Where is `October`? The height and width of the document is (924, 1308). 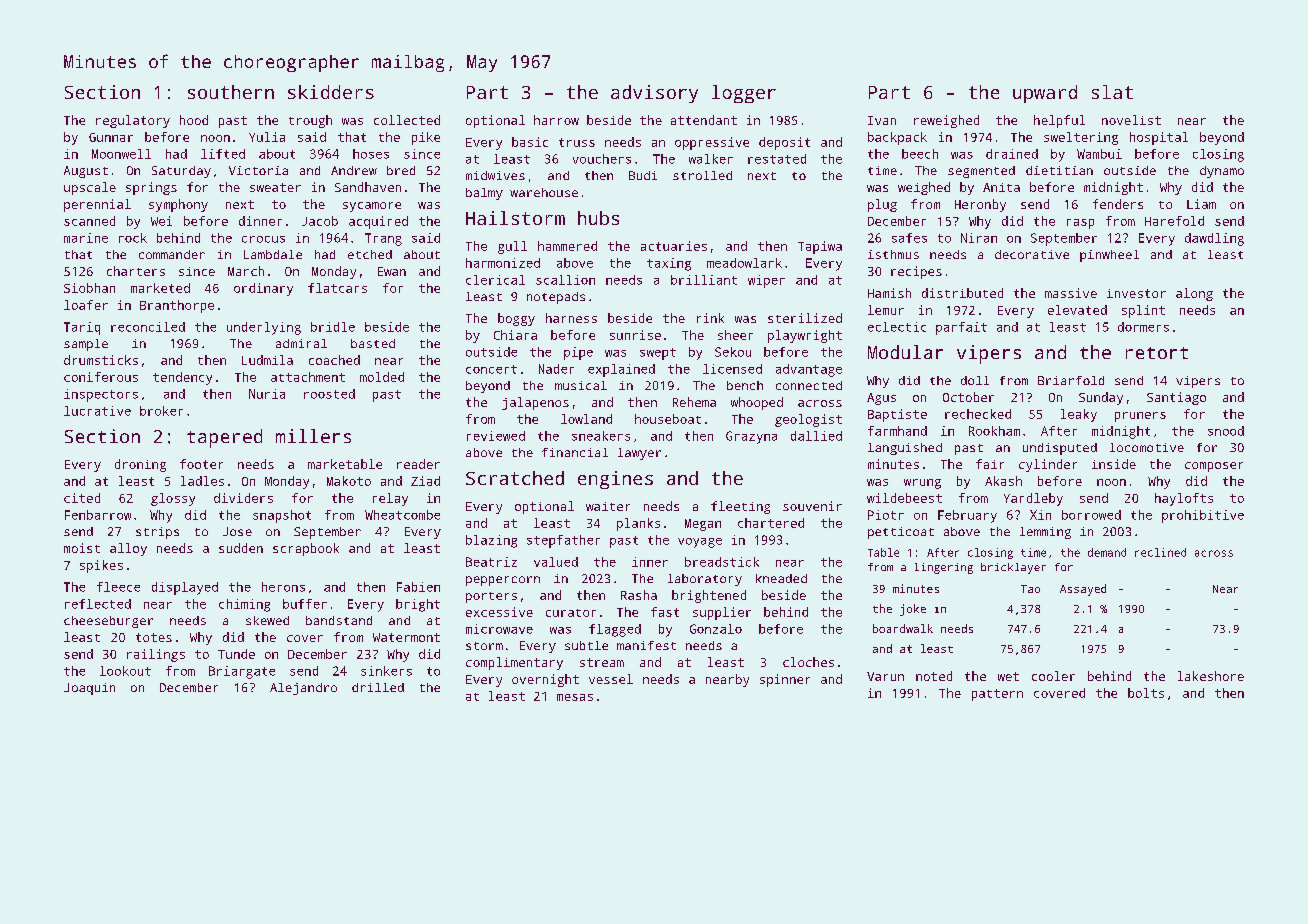
October is located at coordinates (968, 397).
